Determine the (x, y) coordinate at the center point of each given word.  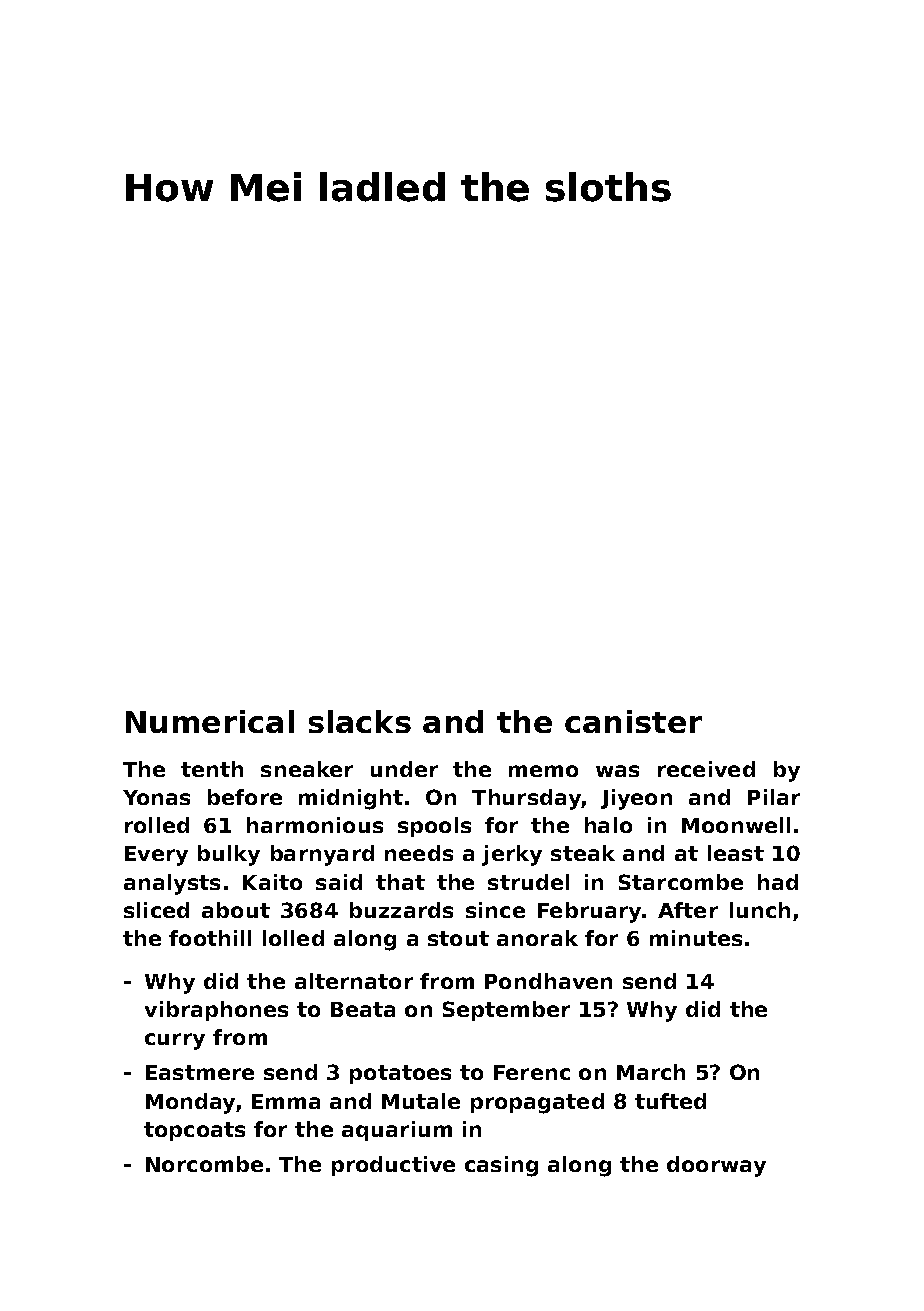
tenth (212, 769)
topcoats (194, 1131)
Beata (363, 1009)
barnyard (322, 855)
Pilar (774, 797)
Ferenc (532, 1072)
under (404, 769)
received (706, 769)
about (236, 910)
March (651, 1072)
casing (501, 1166)
